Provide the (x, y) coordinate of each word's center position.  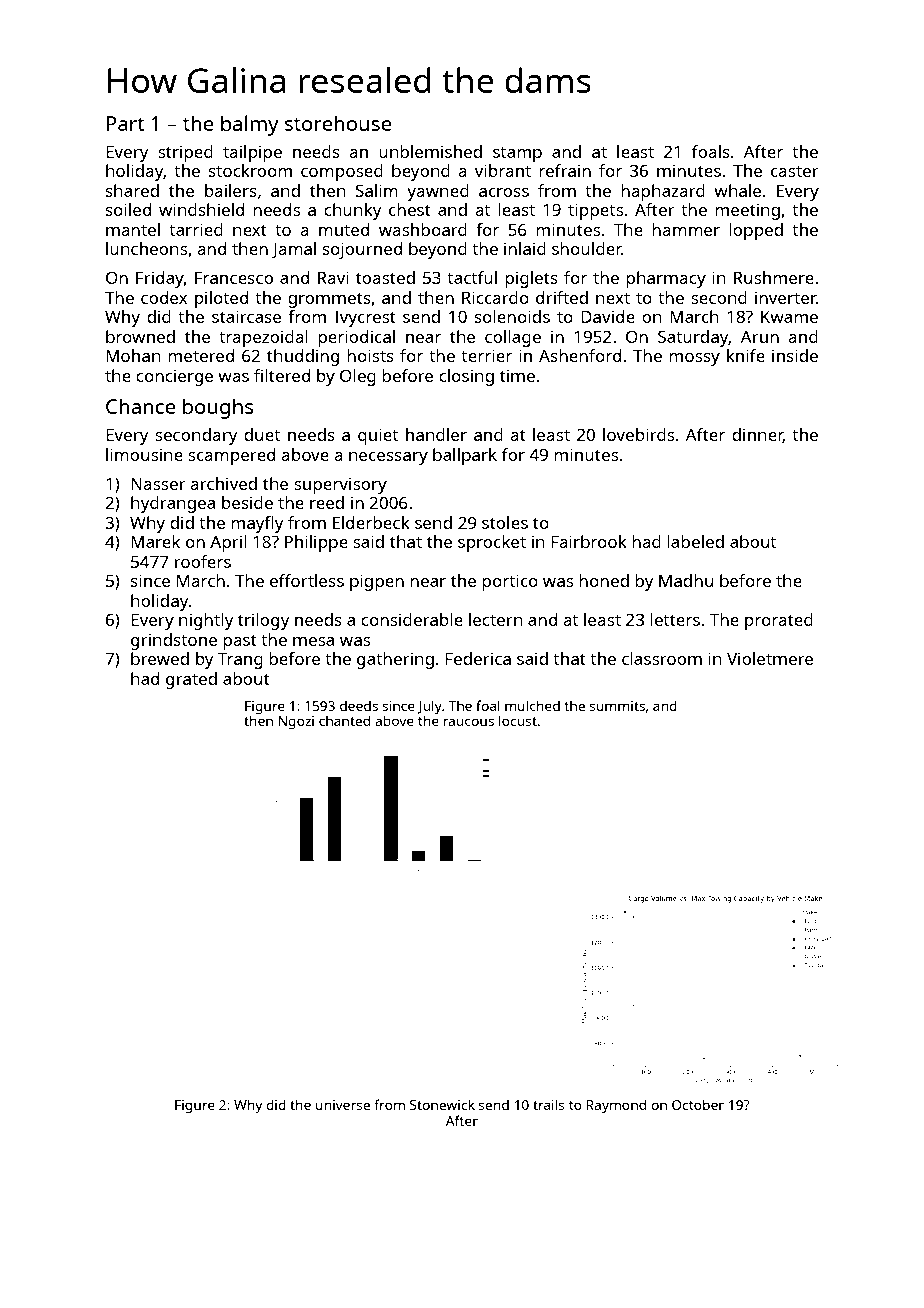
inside (795, 355)
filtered (282, 375)
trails (549, 1104)
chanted (344, 720)
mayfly (257, 524)
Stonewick (442, 1104)
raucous (468, 722)
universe (343, 1105)
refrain (565, 170)
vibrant (503, 170)
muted (344, 229)
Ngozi (296, 723)
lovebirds (638, 434)
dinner (757, 435)
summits (617, 706)
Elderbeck (371, 522)
